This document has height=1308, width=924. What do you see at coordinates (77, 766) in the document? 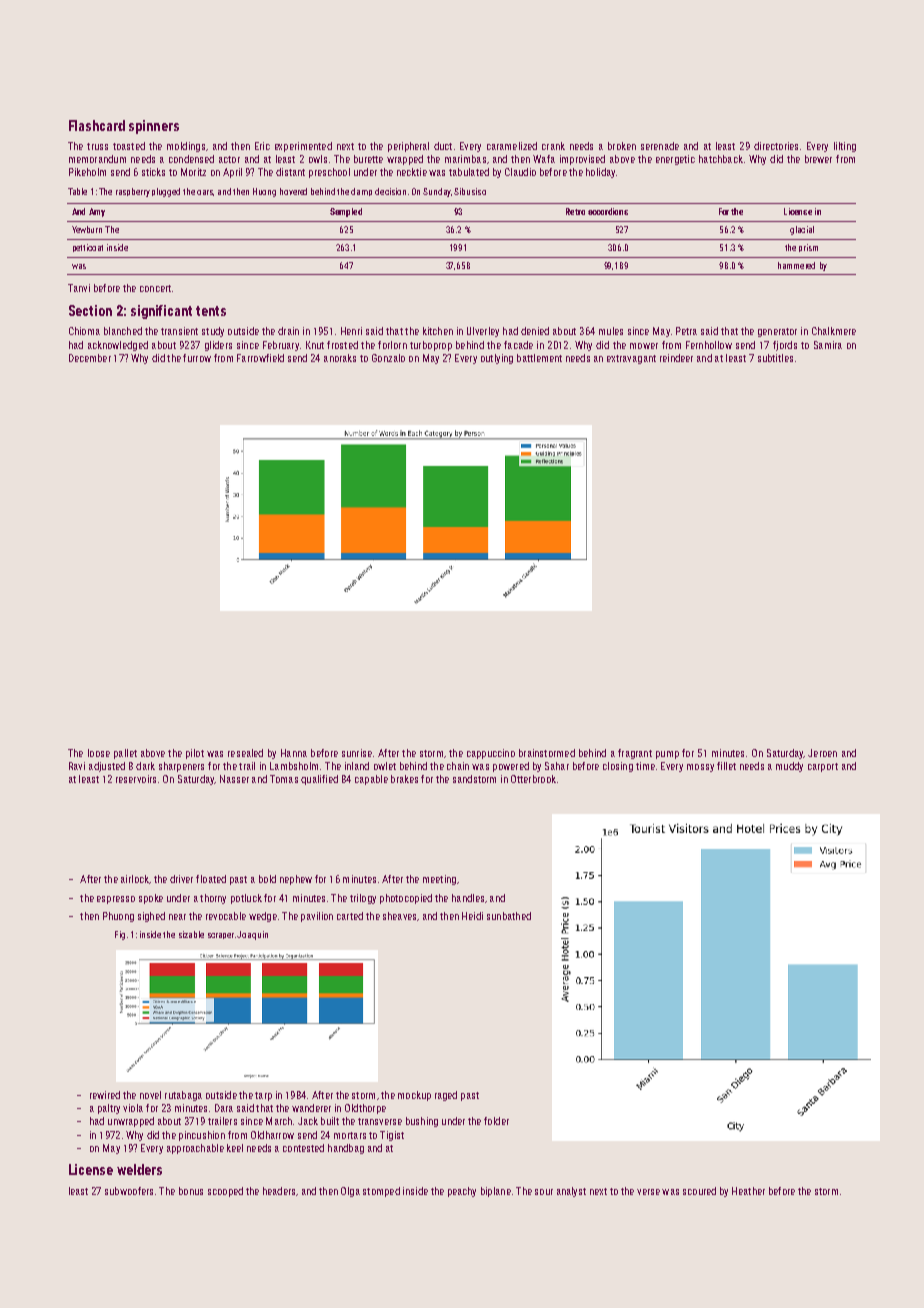
I see `Ravi` at bounding box center [77, 766].
